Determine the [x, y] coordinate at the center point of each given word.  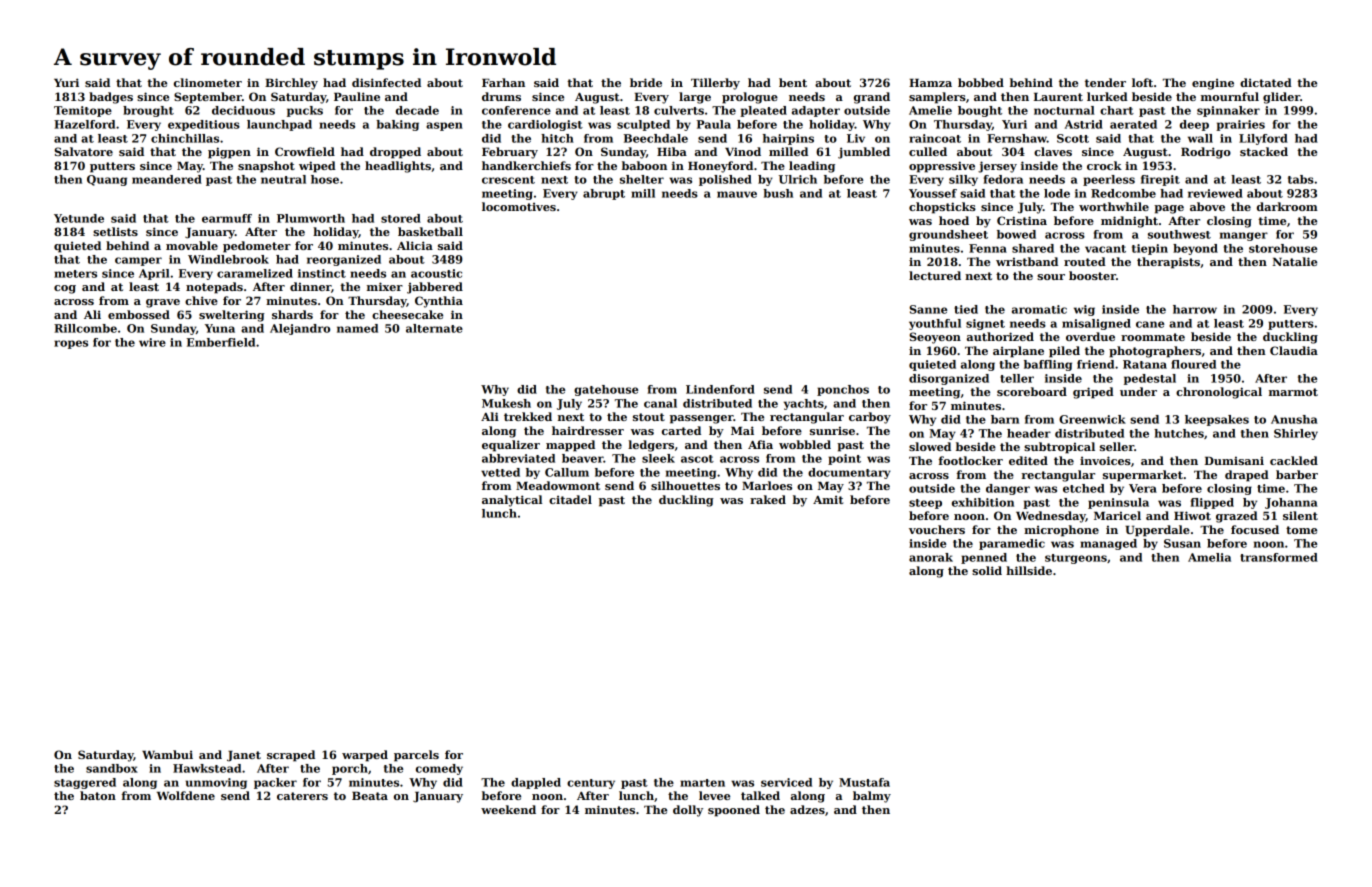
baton [98, 795]
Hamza [930, 83]
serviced [786, 782]
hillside [1029, 570]
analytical [512, 501]
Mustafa [864, 782]
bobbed [981, 82]
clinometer [208, 82]
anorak [931, 557]
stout [649, 417]
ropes [71, 344]
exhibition [983, 502]
